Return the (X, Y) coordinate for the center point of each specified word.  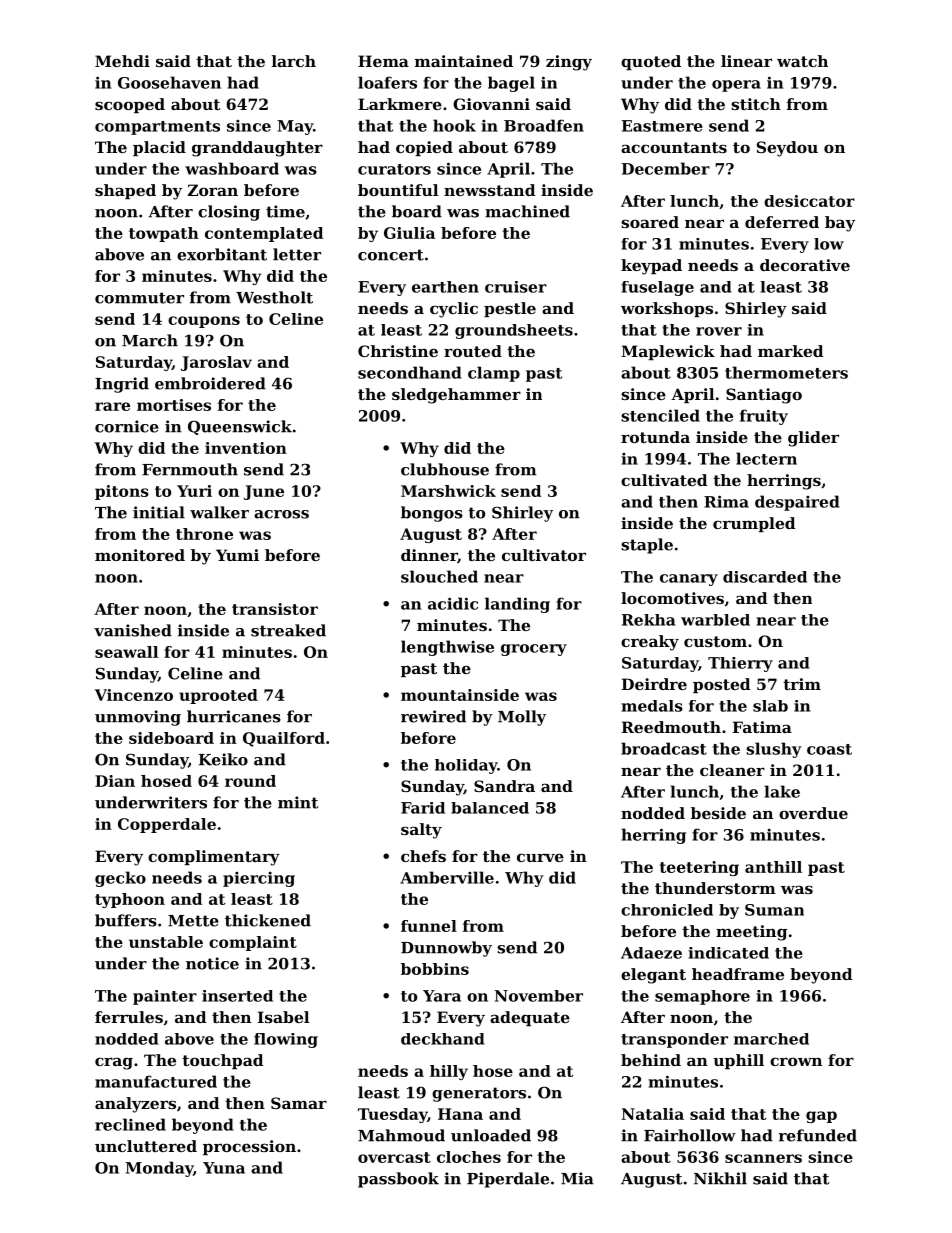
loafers (387, 82)
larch (294, 61)
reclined (130, 1124)
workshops (667, 309)
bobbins (435, 969)
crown (796, 1061)
